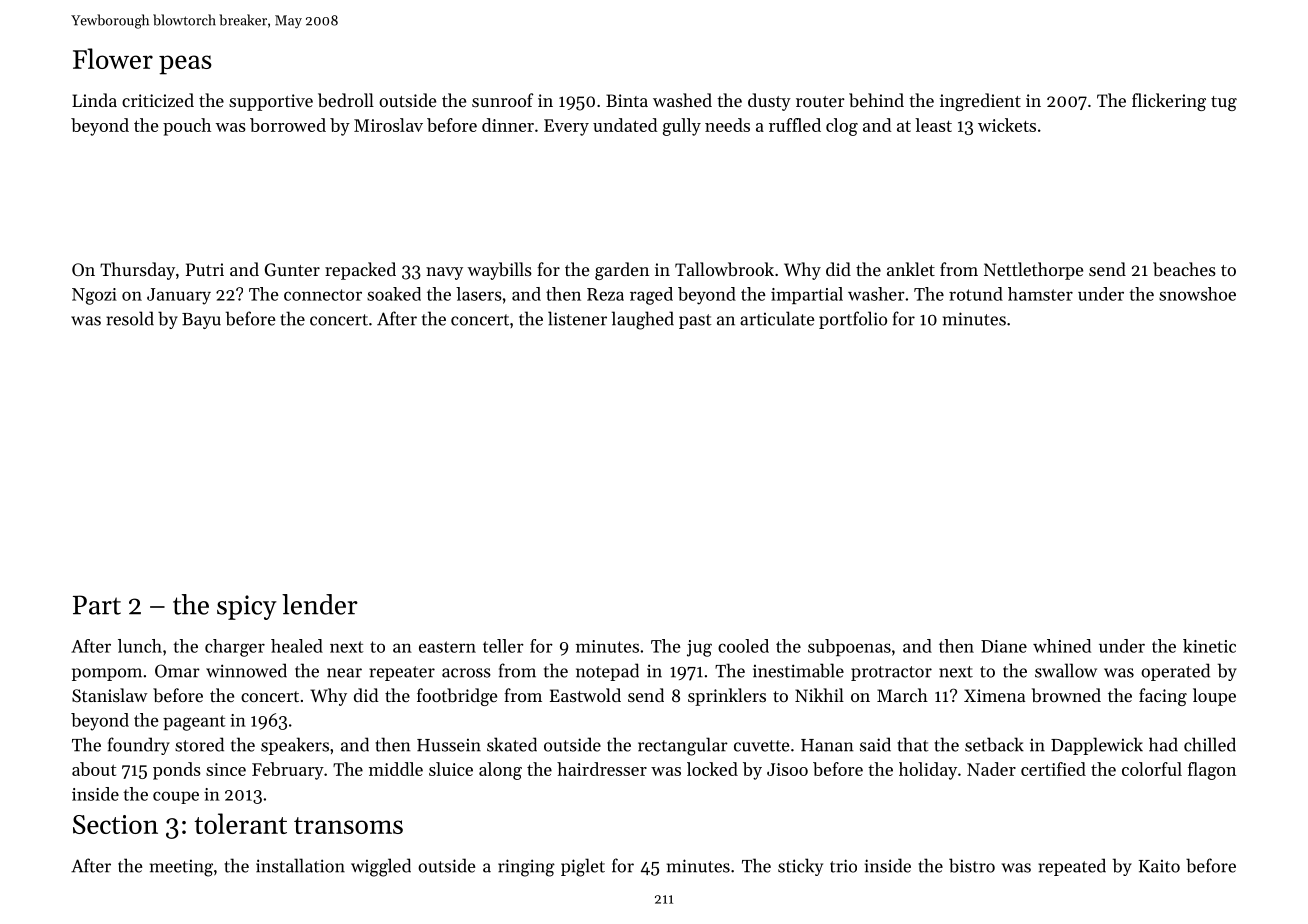 The height and width of the page is (924, 1308). What do you see at coordinates (94, 100) in the page?
I see `Linda` at bounding box center [94, 100].
